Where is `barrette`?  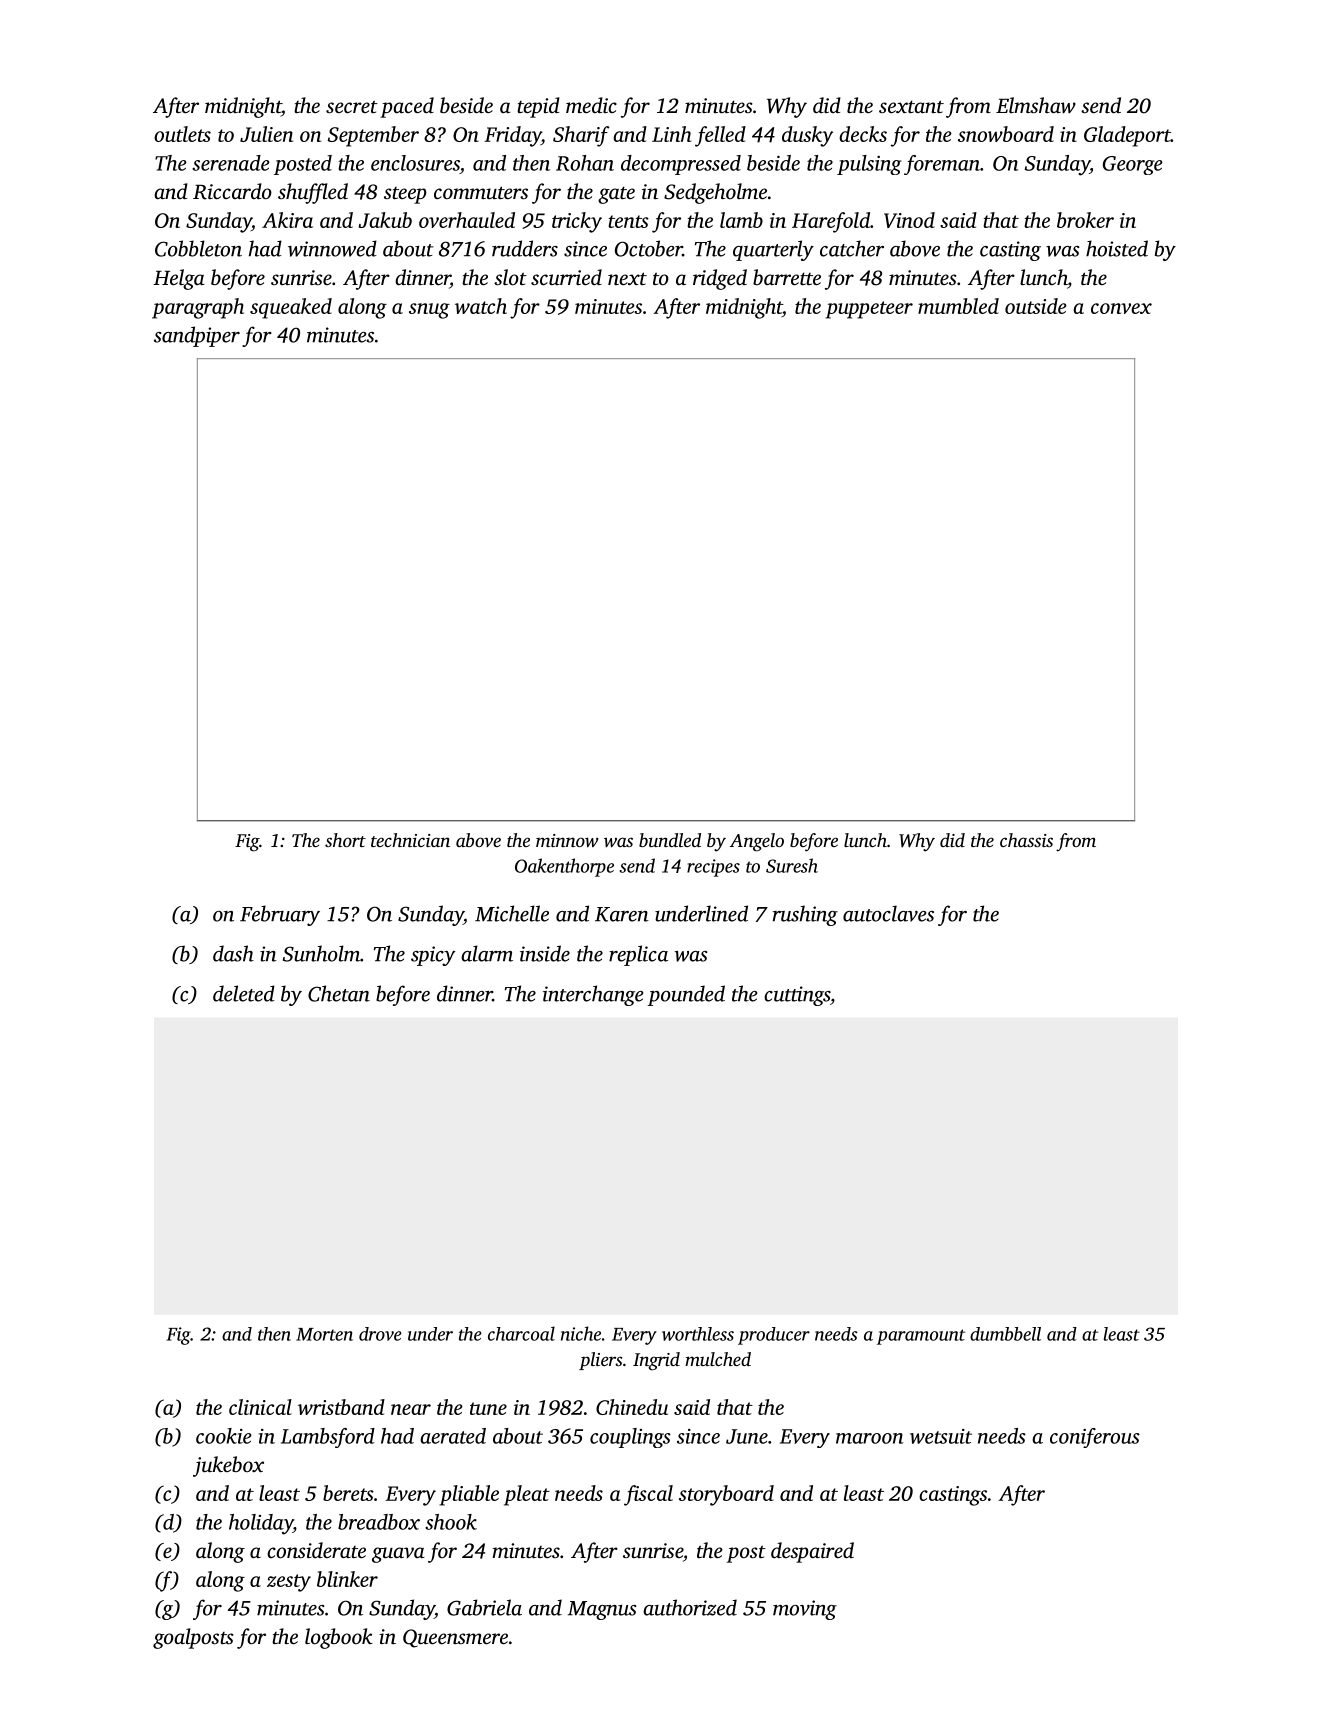
barrette is located at coordinates (787, 277).
